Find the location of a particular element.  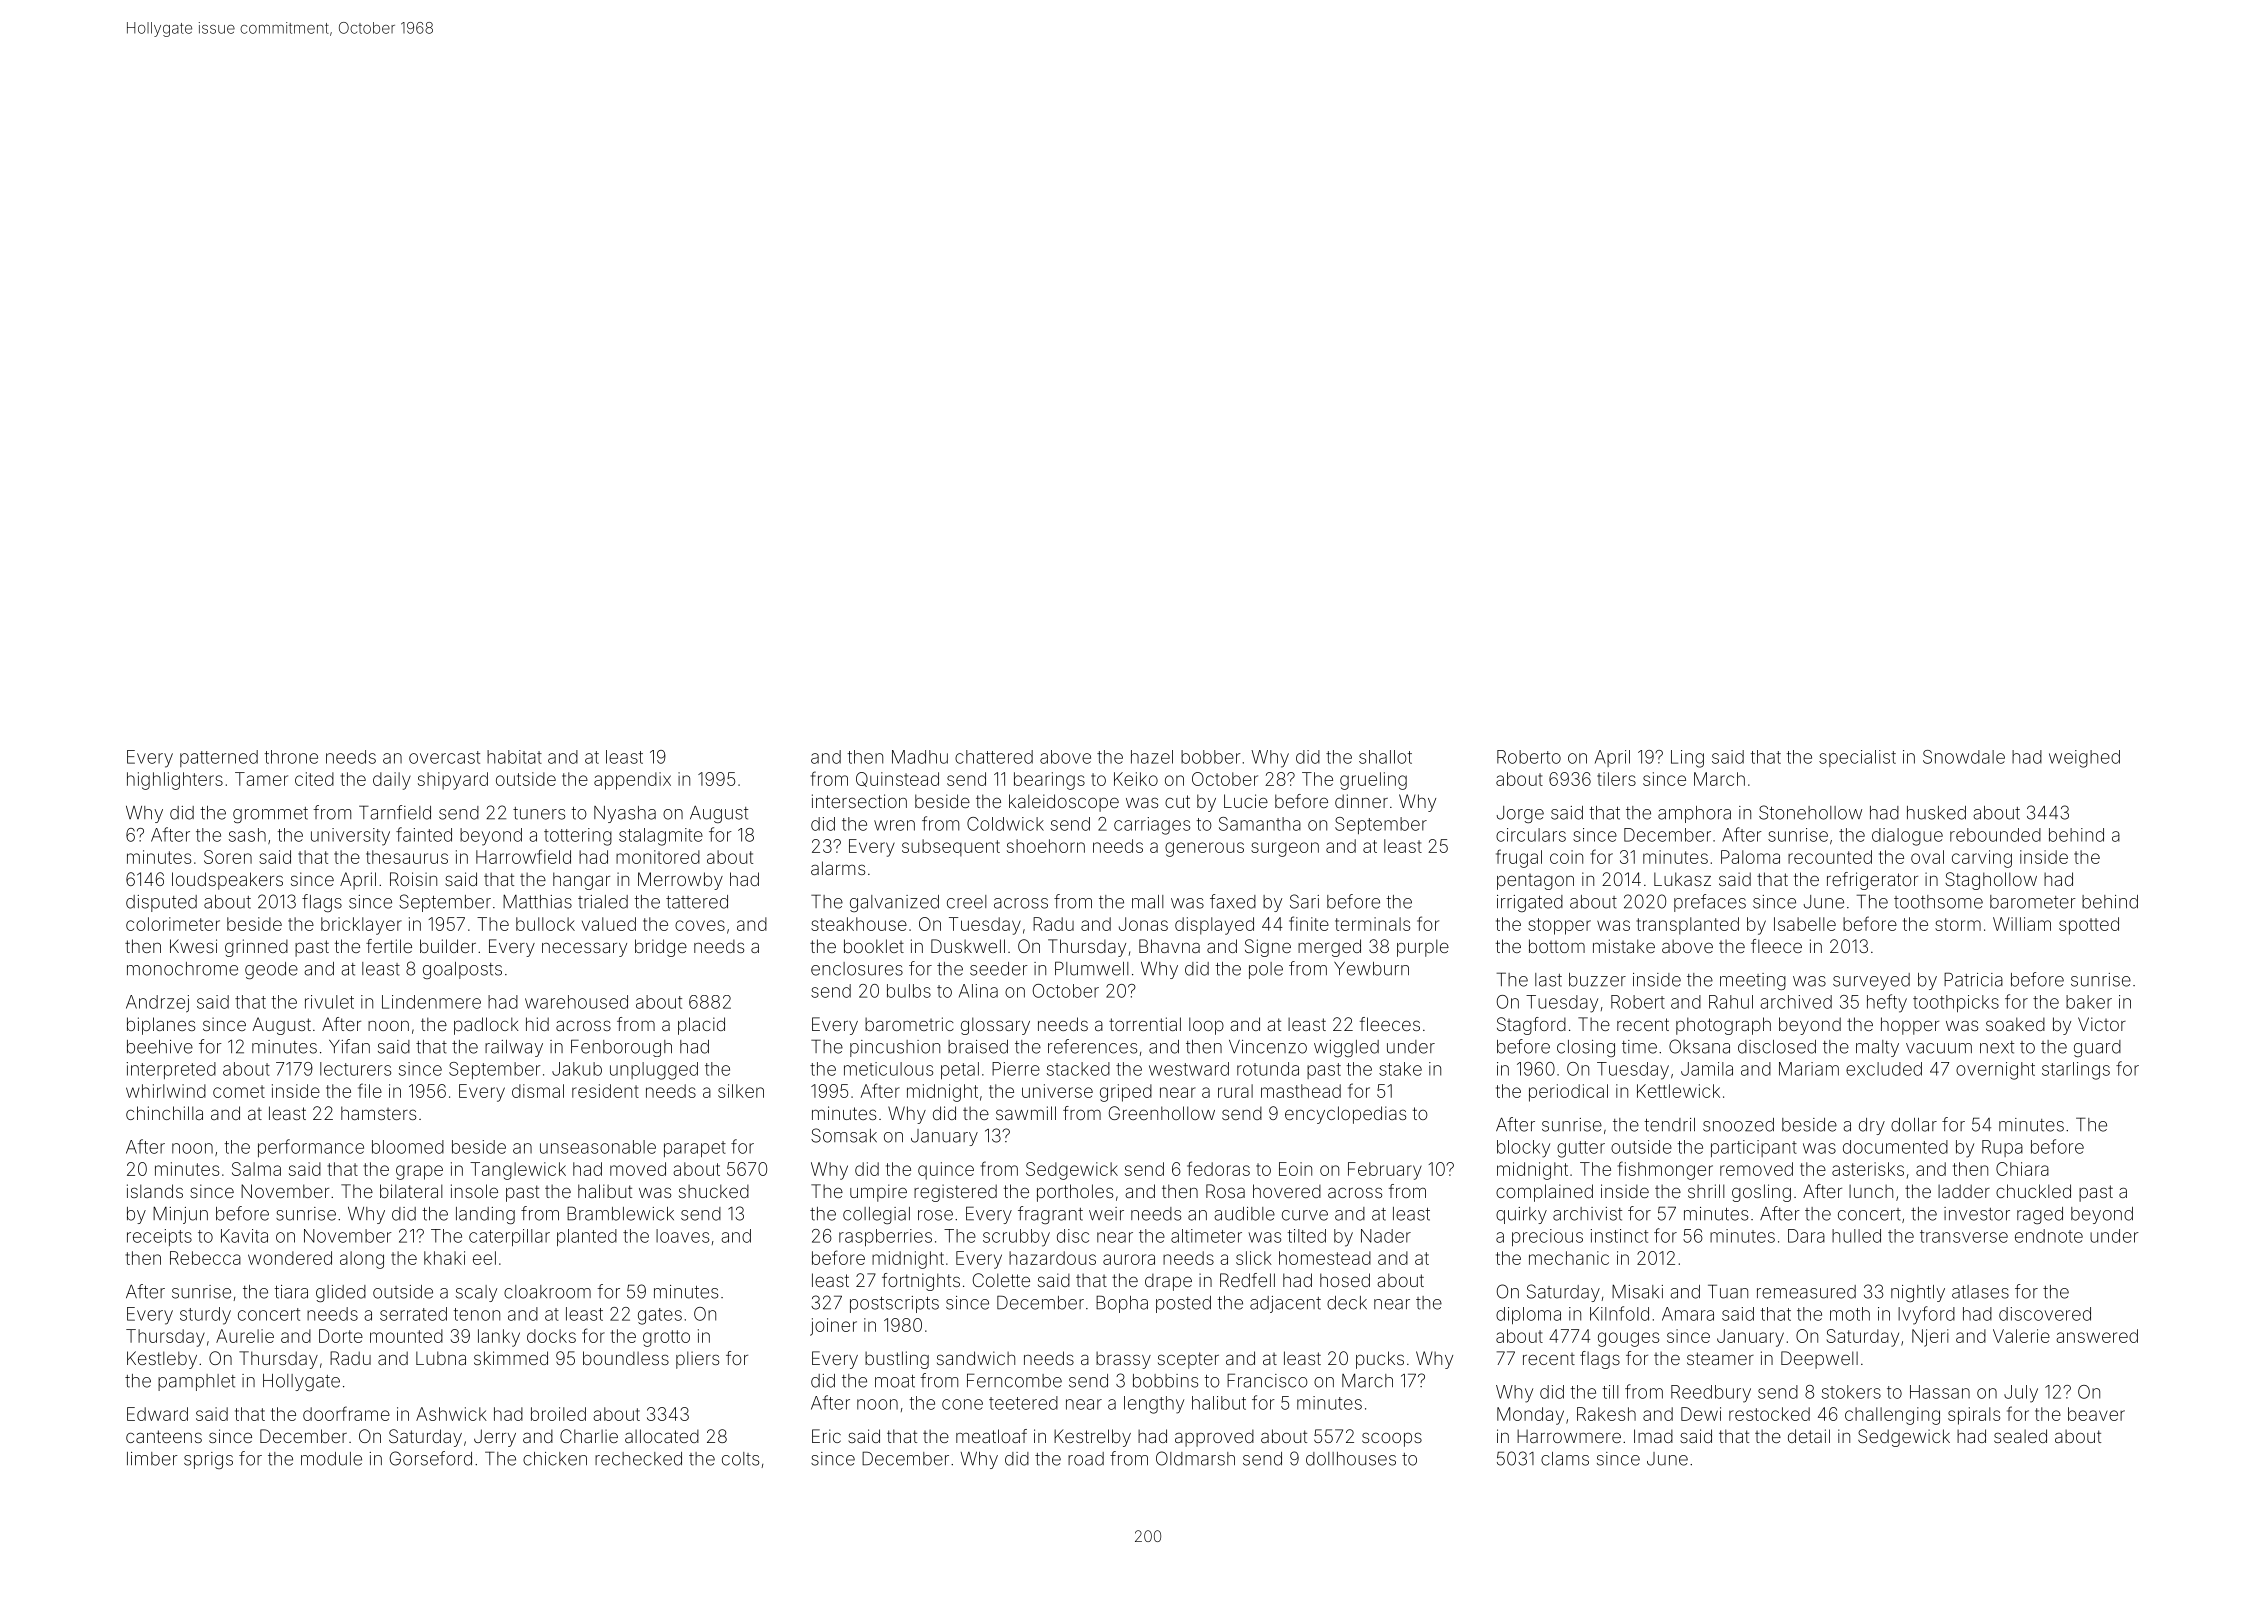

specialist is located at coordinates (1857, 758).
